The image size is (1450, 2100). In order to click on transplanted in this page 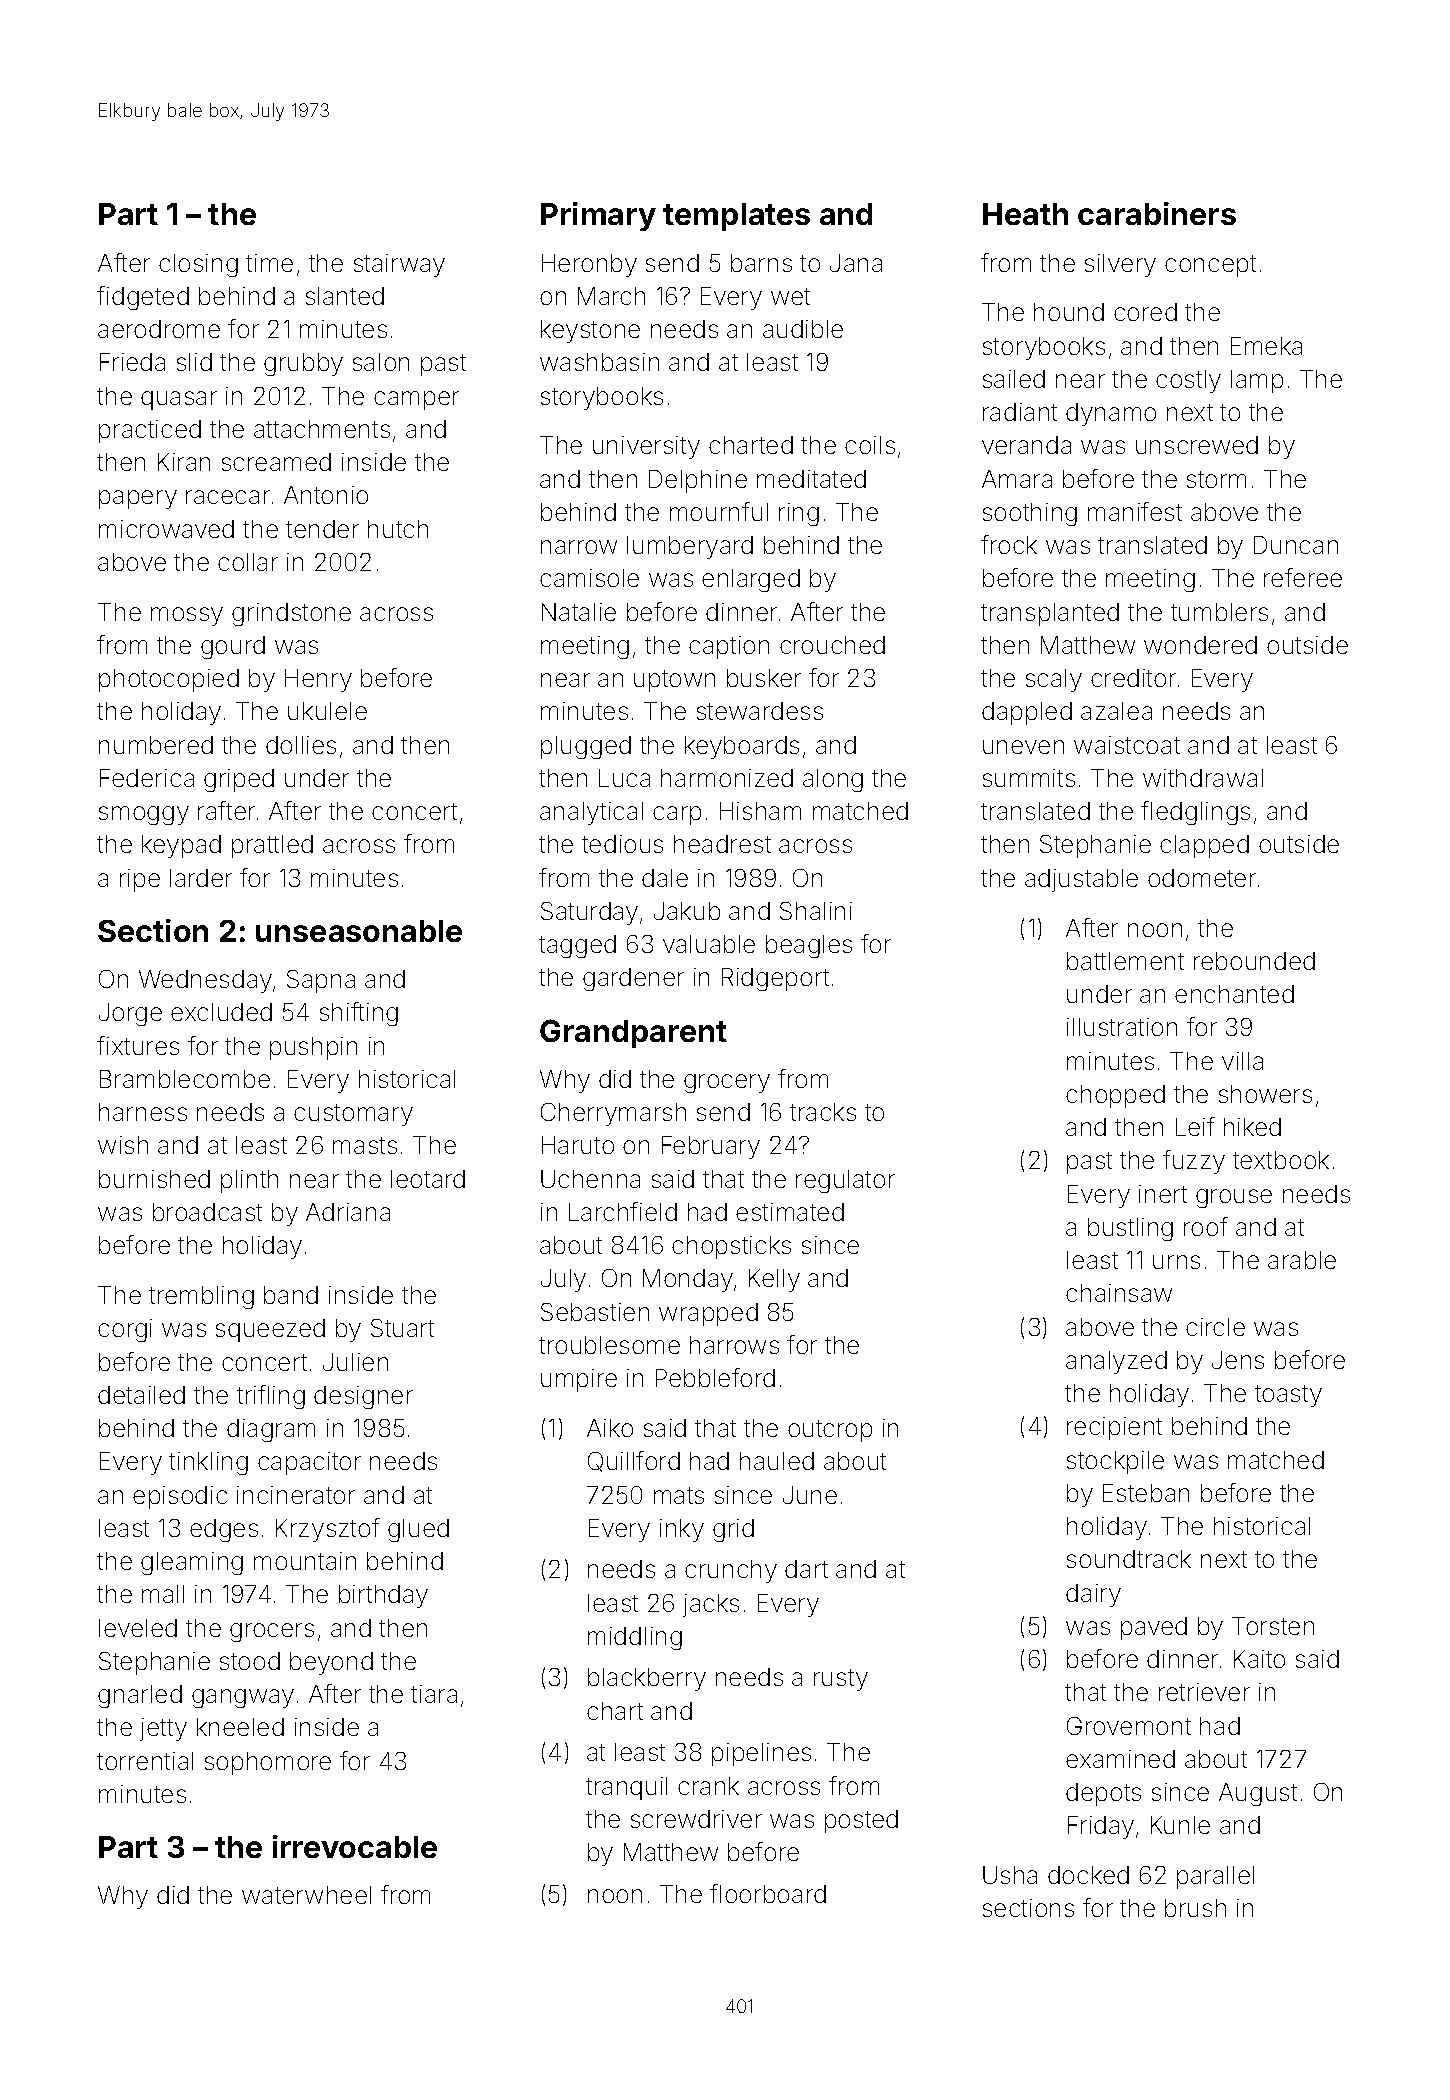, I will do `click(1050, 614)`.
